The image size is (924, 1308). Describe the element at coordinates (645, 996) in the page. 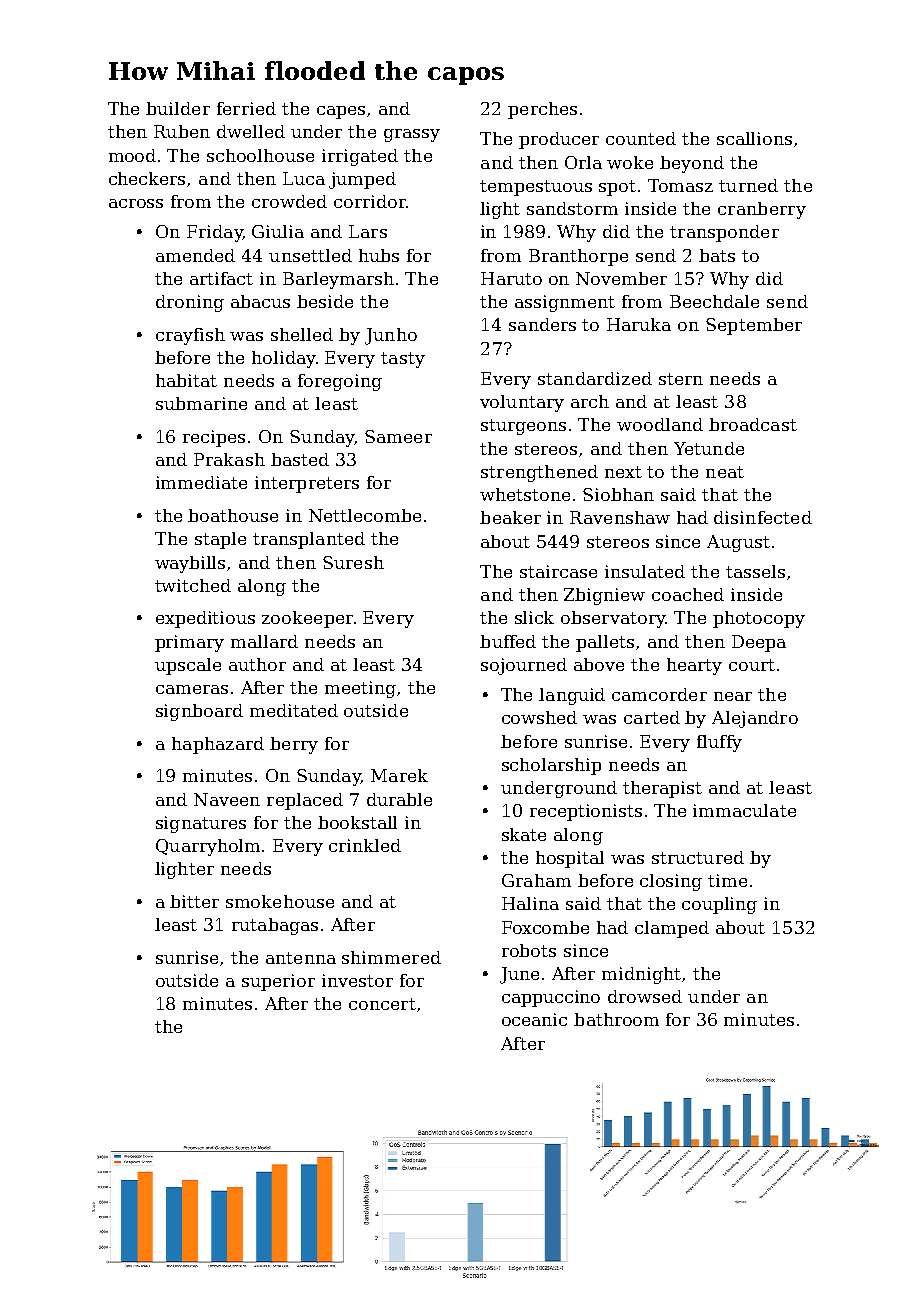

I see `drowsed` at that location.
